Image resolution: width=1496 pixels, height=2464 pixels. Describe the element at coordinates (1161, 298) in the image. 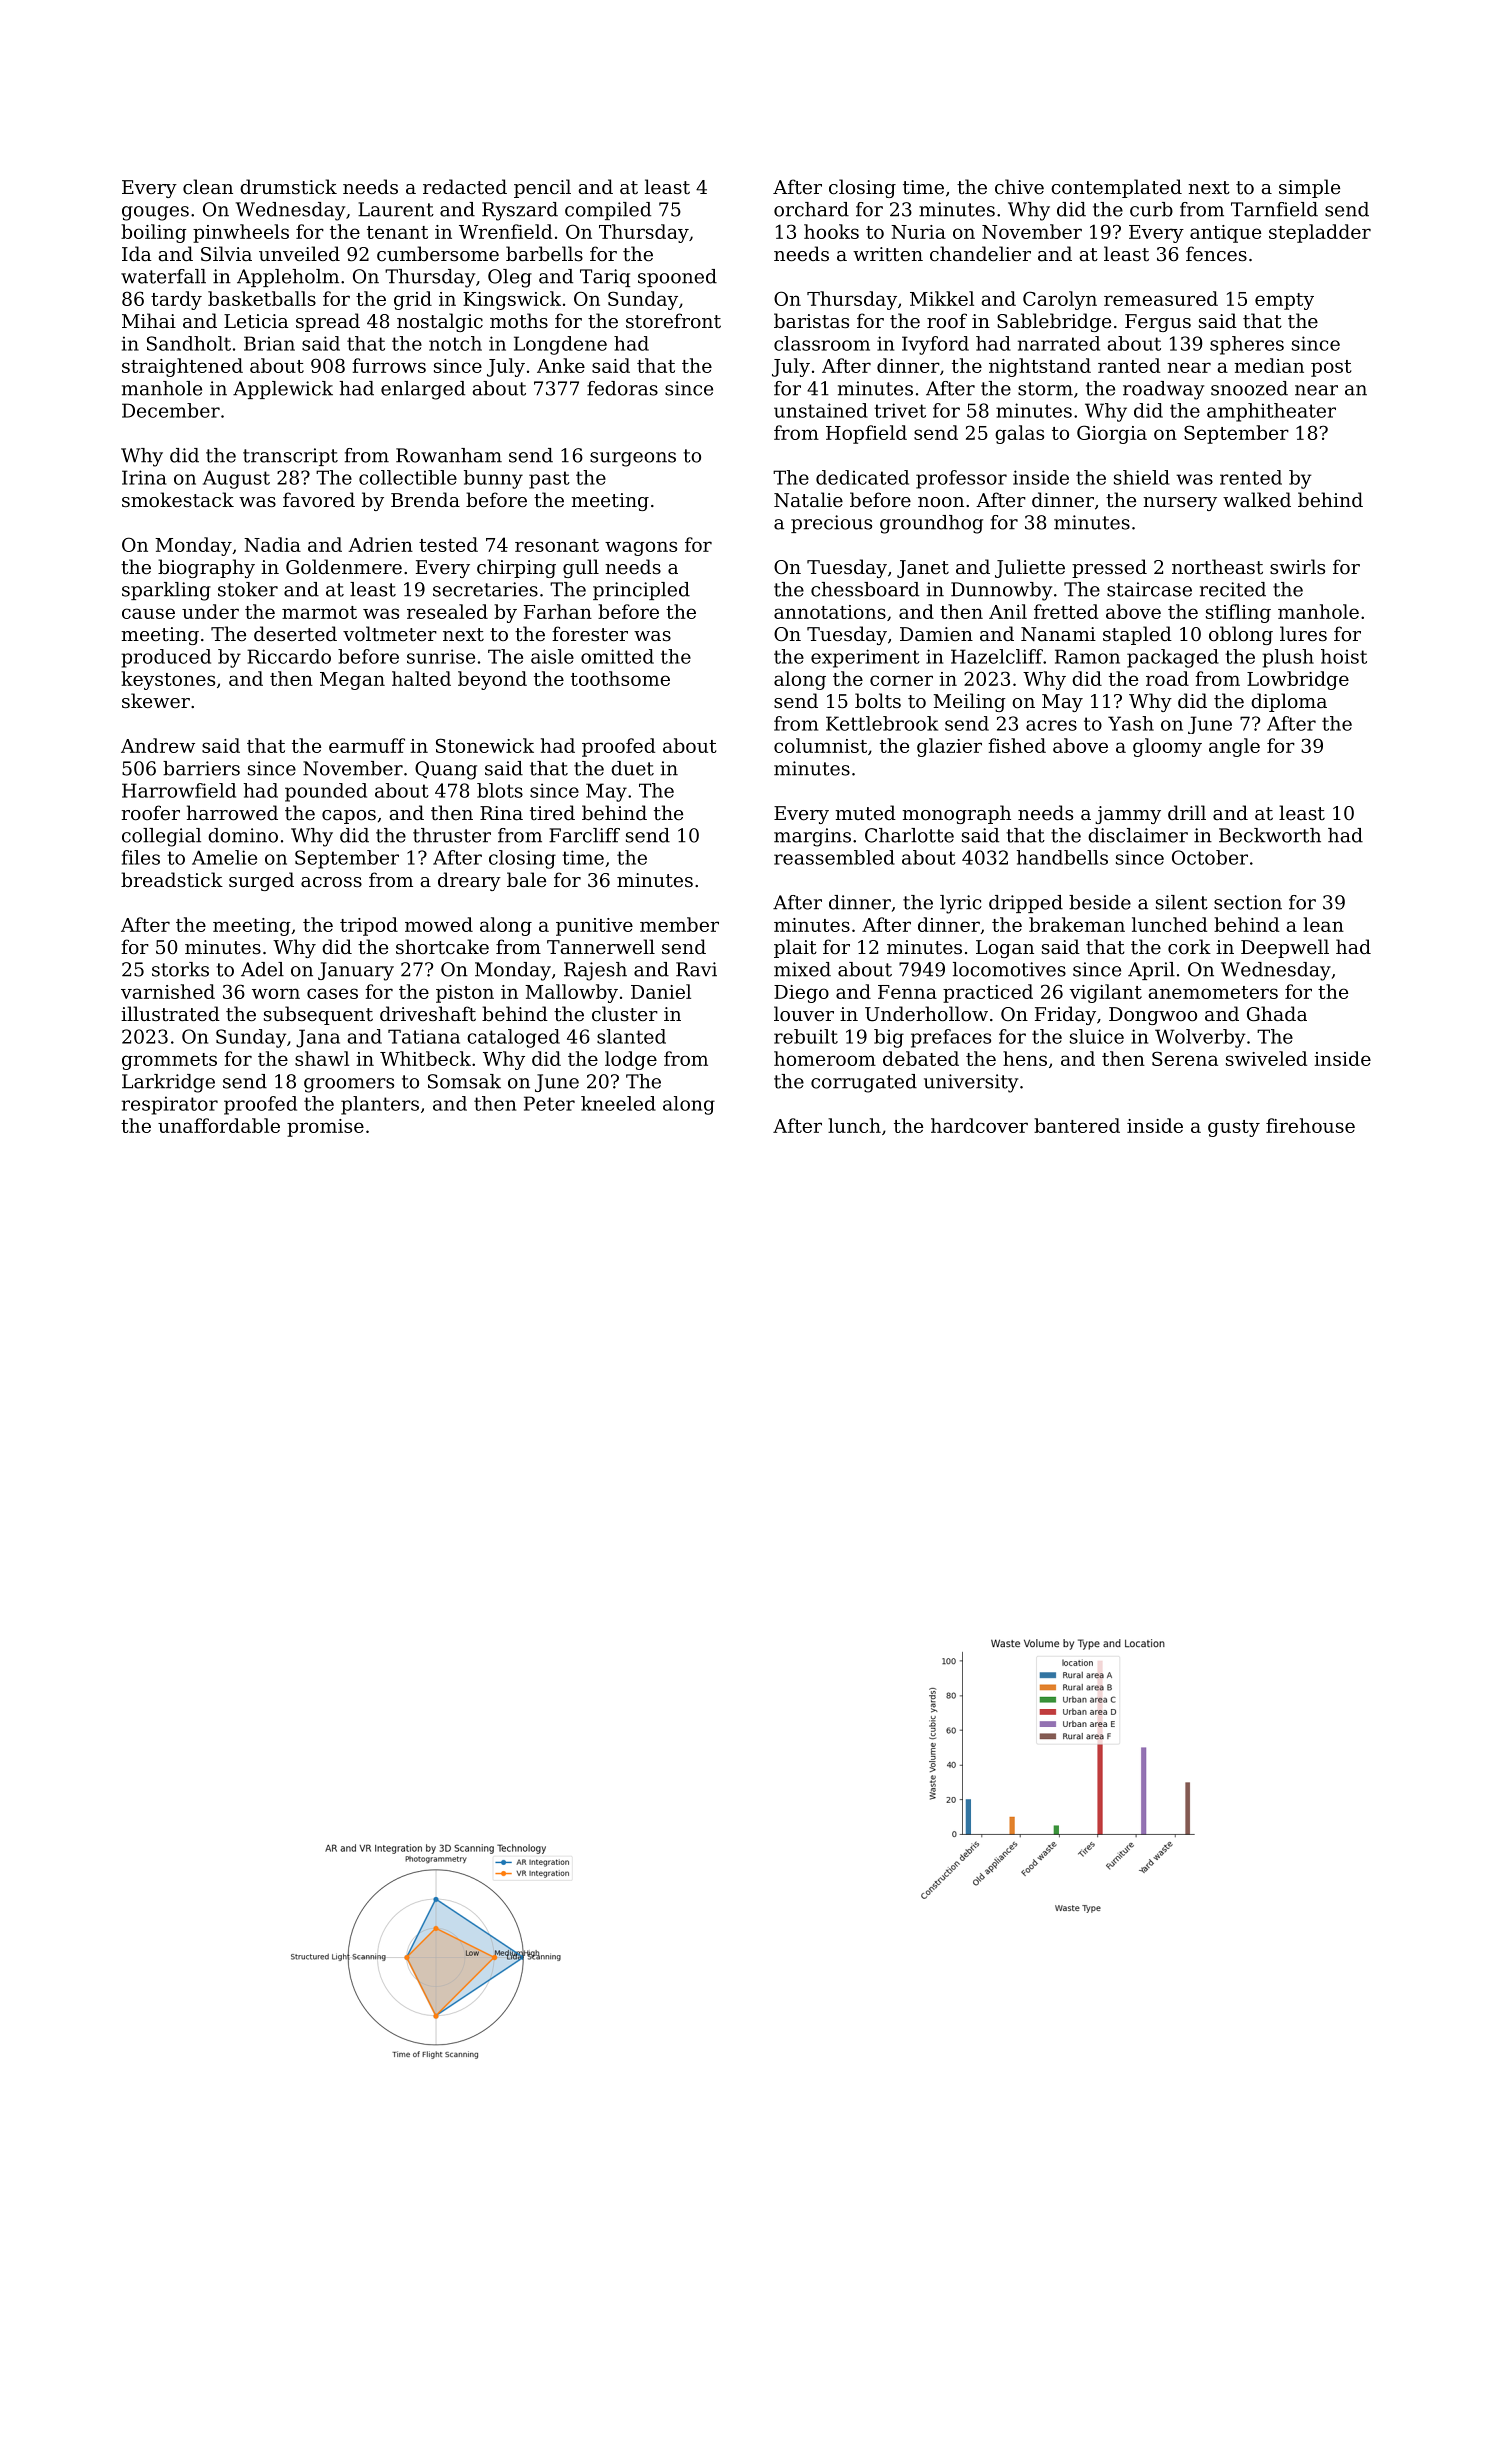

I see `remeasured` at that location.
